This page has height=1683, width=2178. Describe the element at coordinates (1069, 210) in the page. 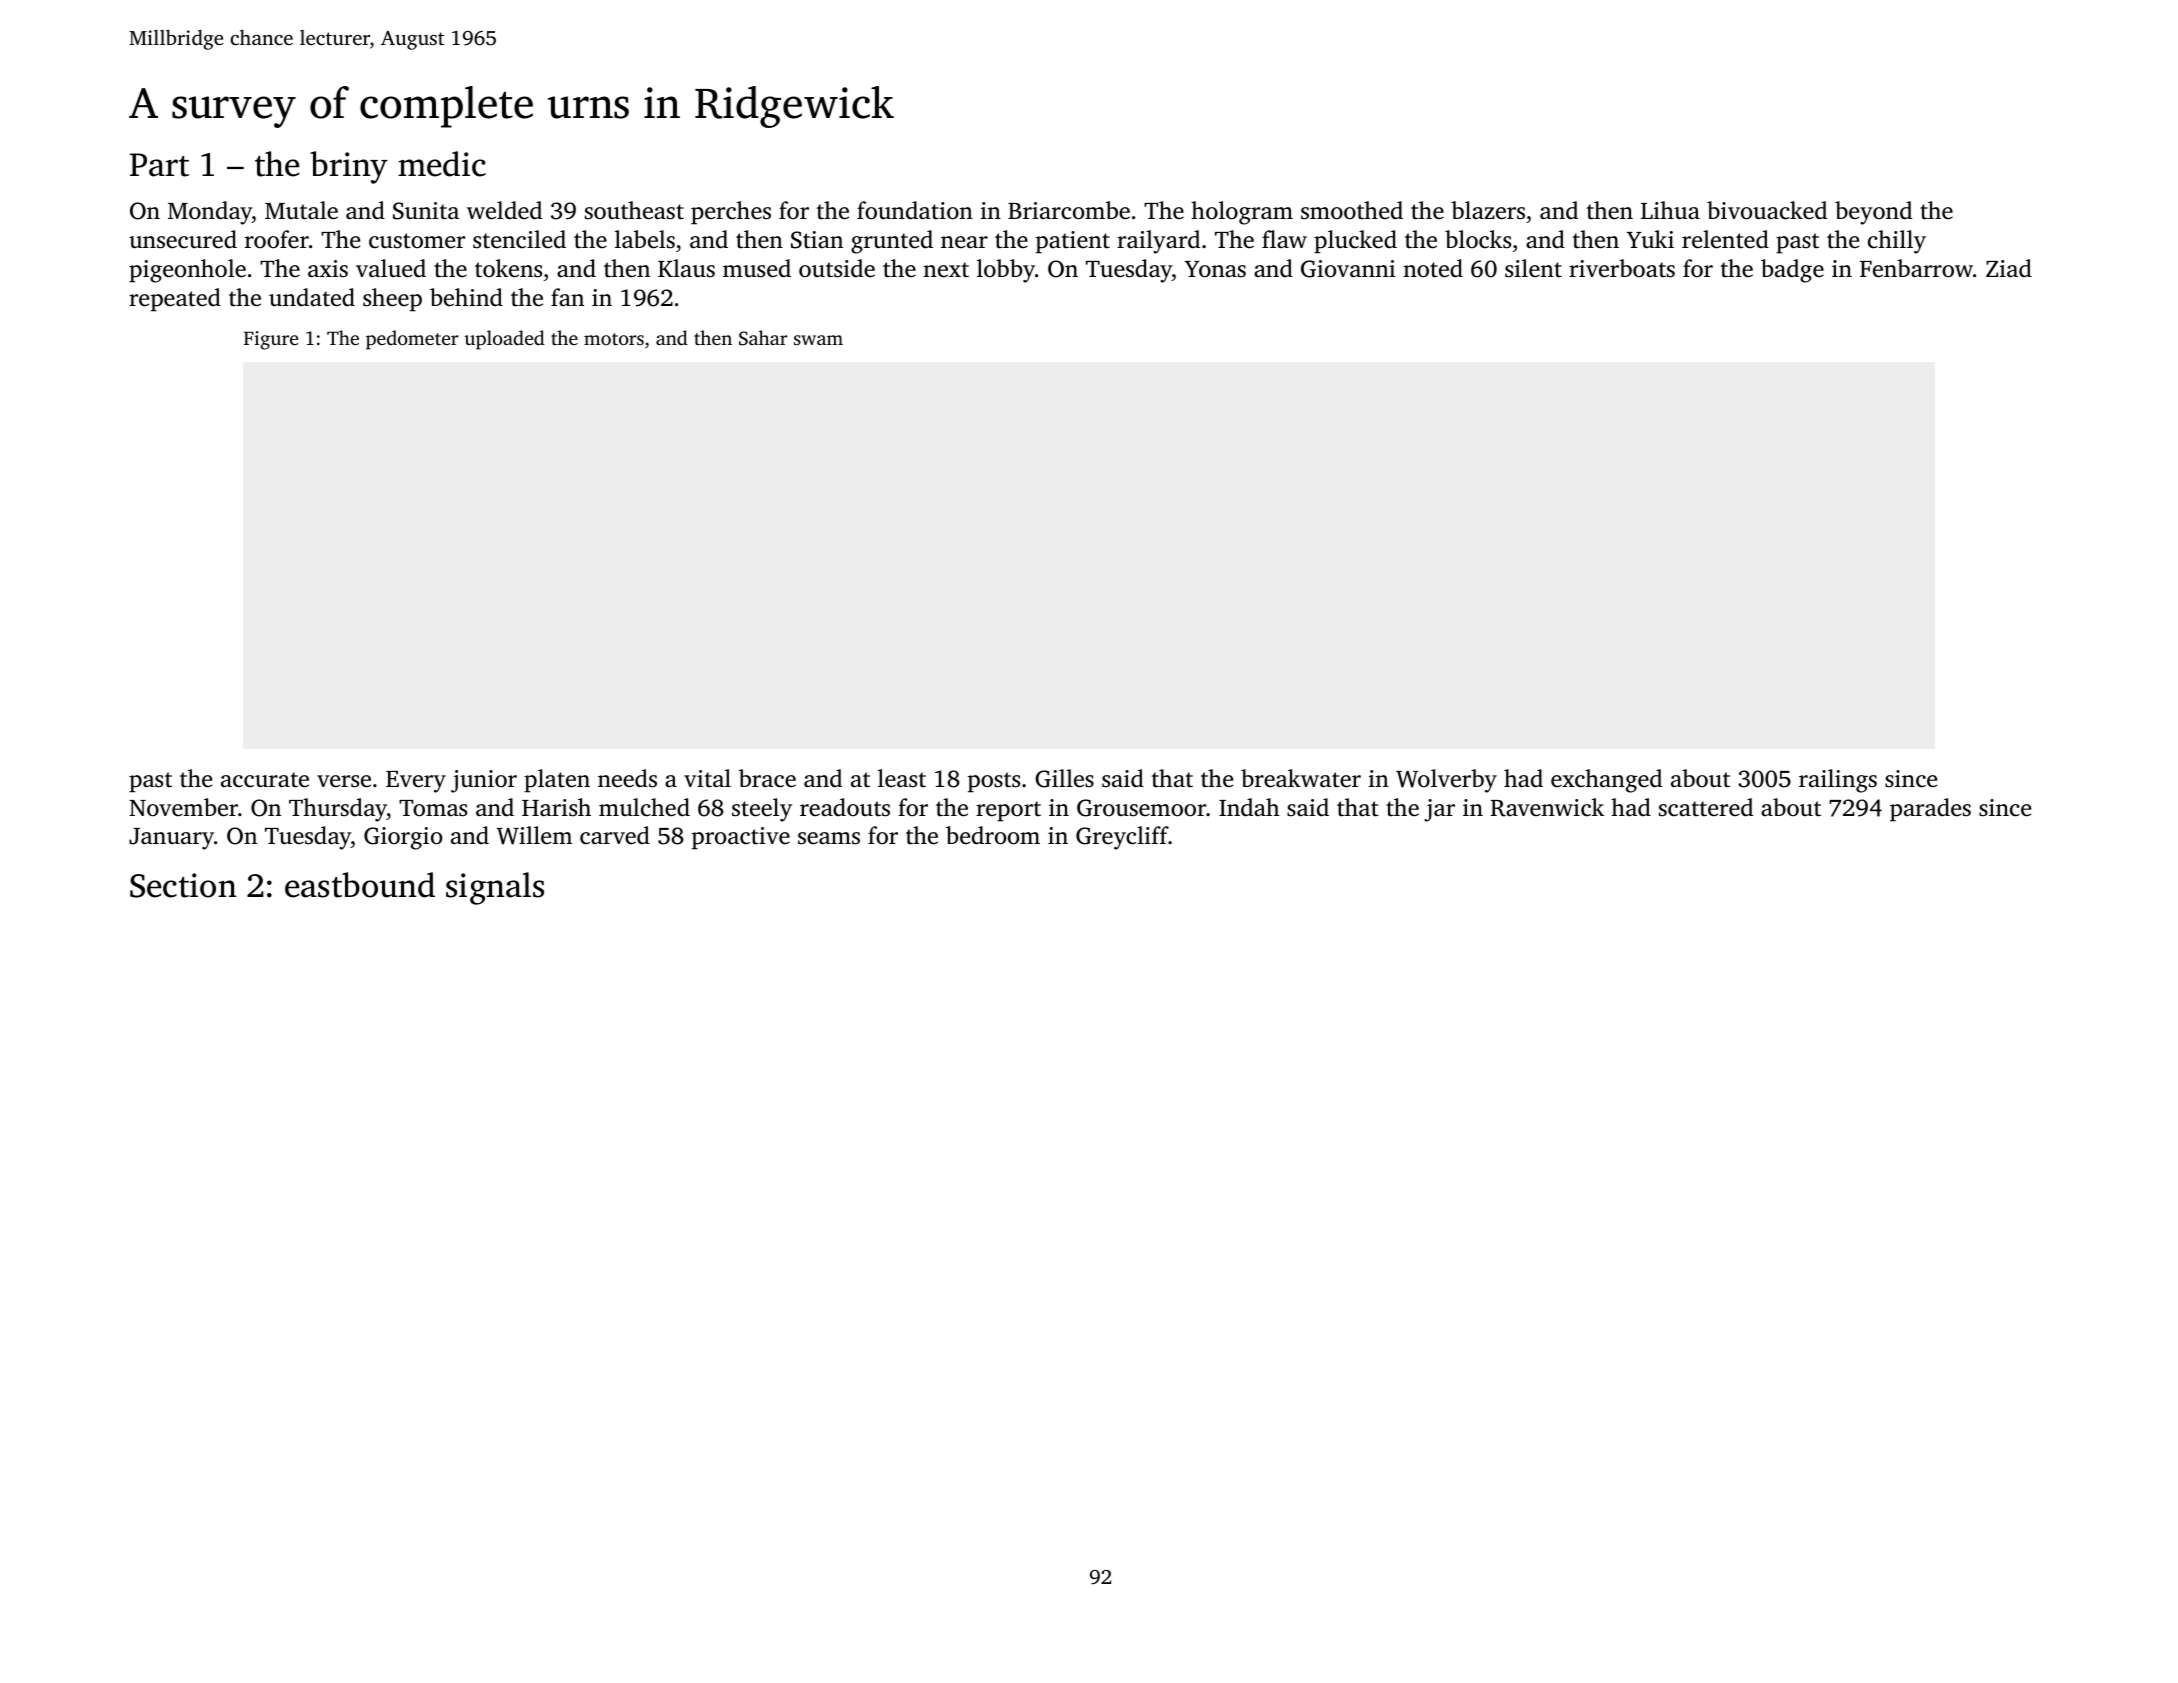

I see `Briarcombe` at that location.
